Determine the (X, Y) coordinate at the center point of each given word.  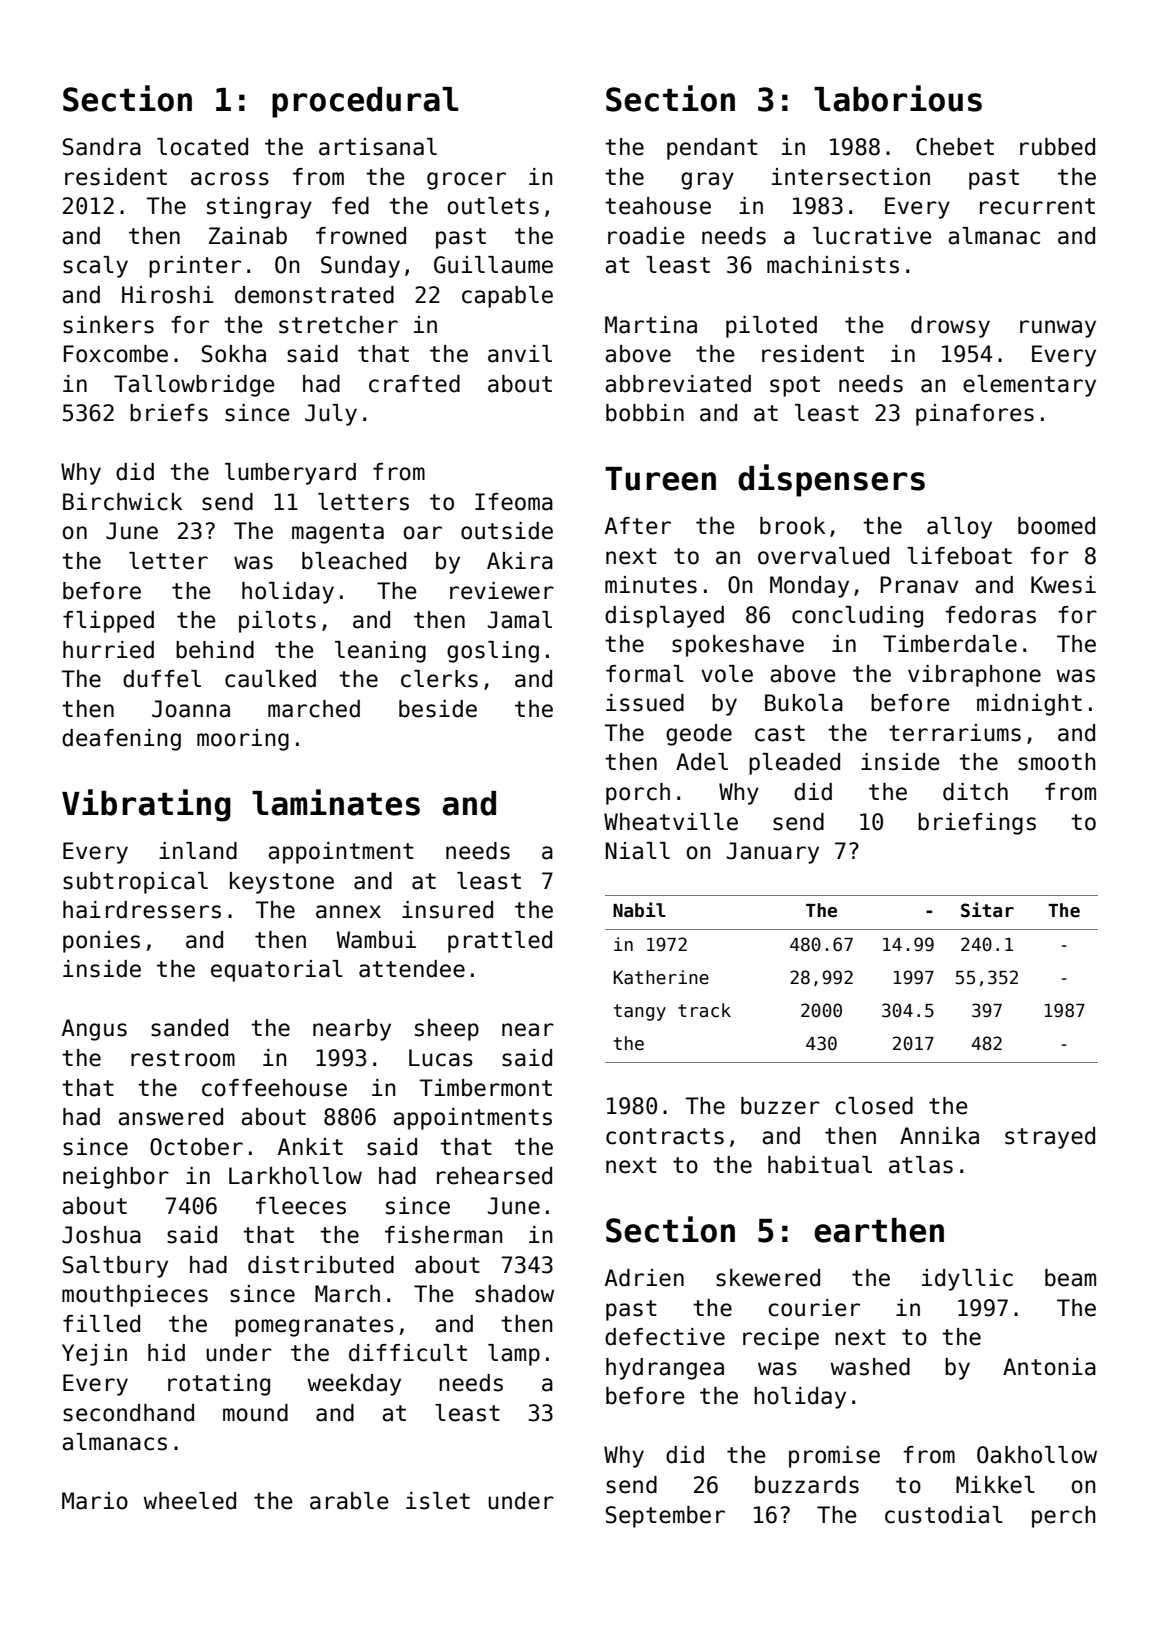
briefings (977, 824)
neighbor (116, 1178)
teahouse (658, 206)
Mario (95, 1501)
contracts (665, 1136)
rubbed (1057, 147)
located (202, 147)
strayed (1050, 1138)
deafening (121, 740)
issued (645, 703)
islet (438, 1501)
